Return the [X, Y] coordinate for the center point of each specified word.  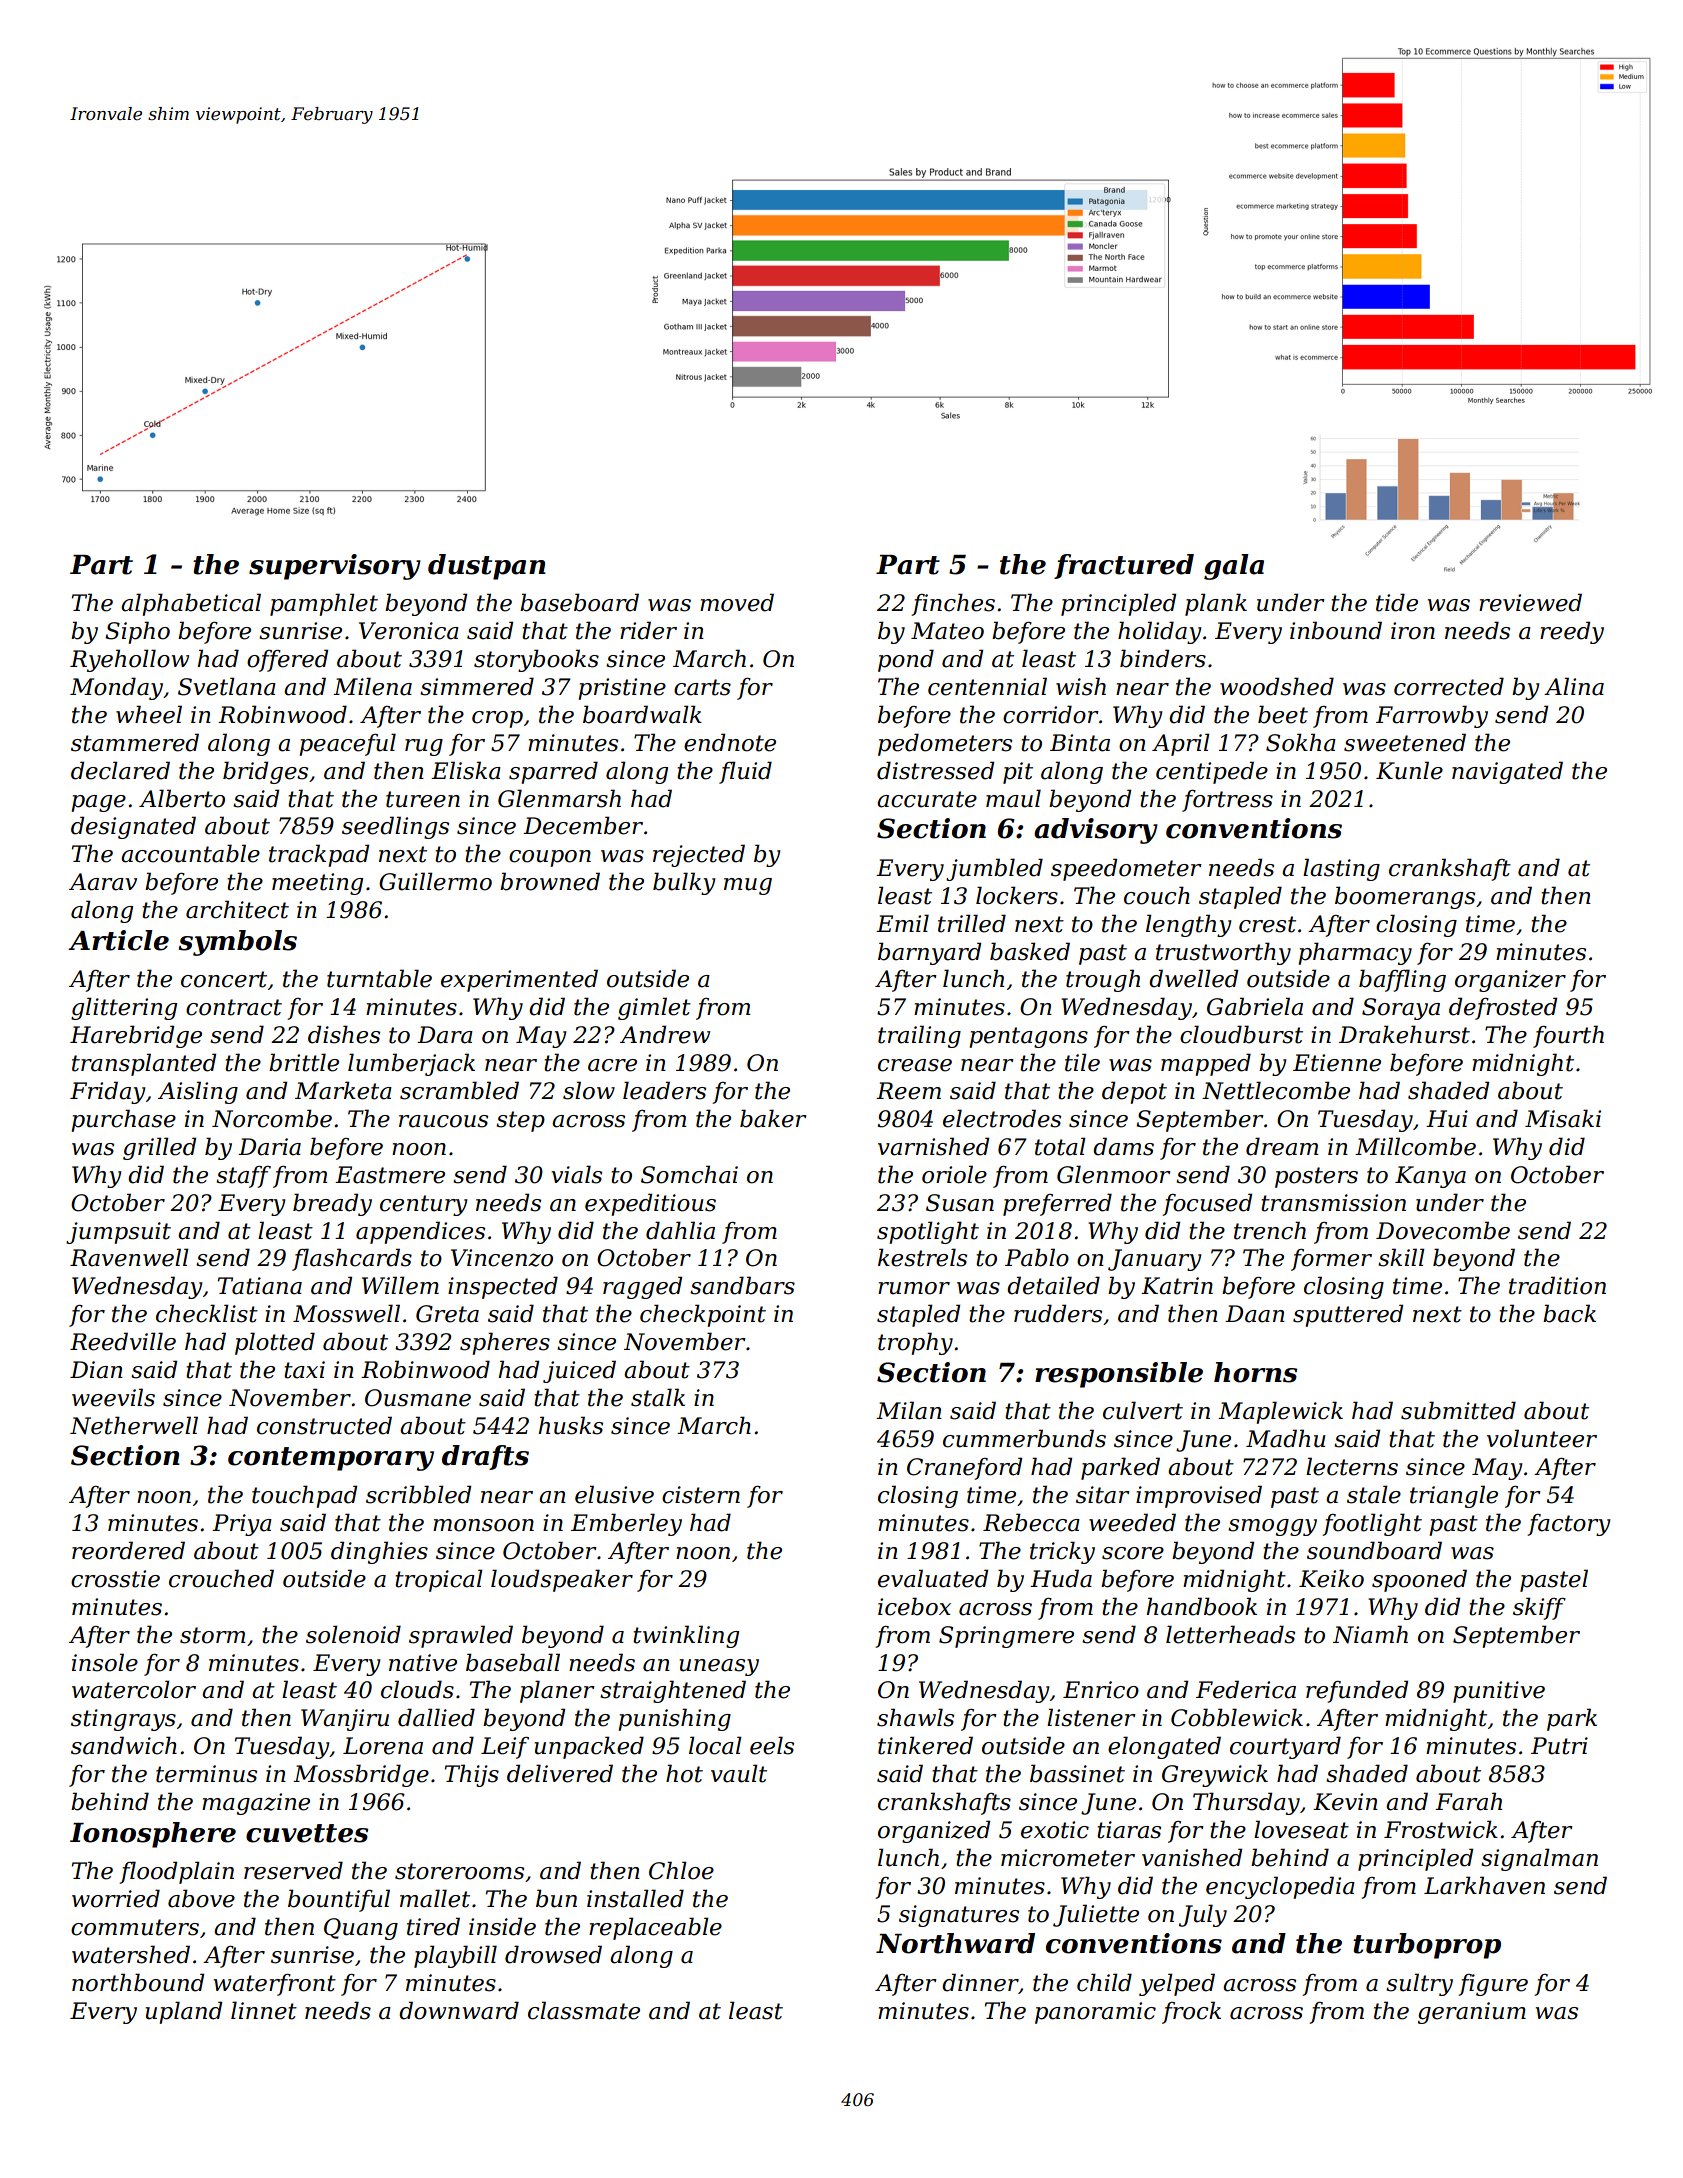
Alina [1574, 686]
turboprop [1427, 1946]
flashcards [352, 1259]
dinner [980, 1983]
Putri [1559, 1746]
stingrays [123, 1720]
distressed [935, 770]
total [1060, 1146]
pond [906, 660]
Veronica [409, 631]
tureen [423, 799]
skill [1401, 1257]
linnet [264, 2010]
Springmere [1006, 1637]
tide [1397, 602]
